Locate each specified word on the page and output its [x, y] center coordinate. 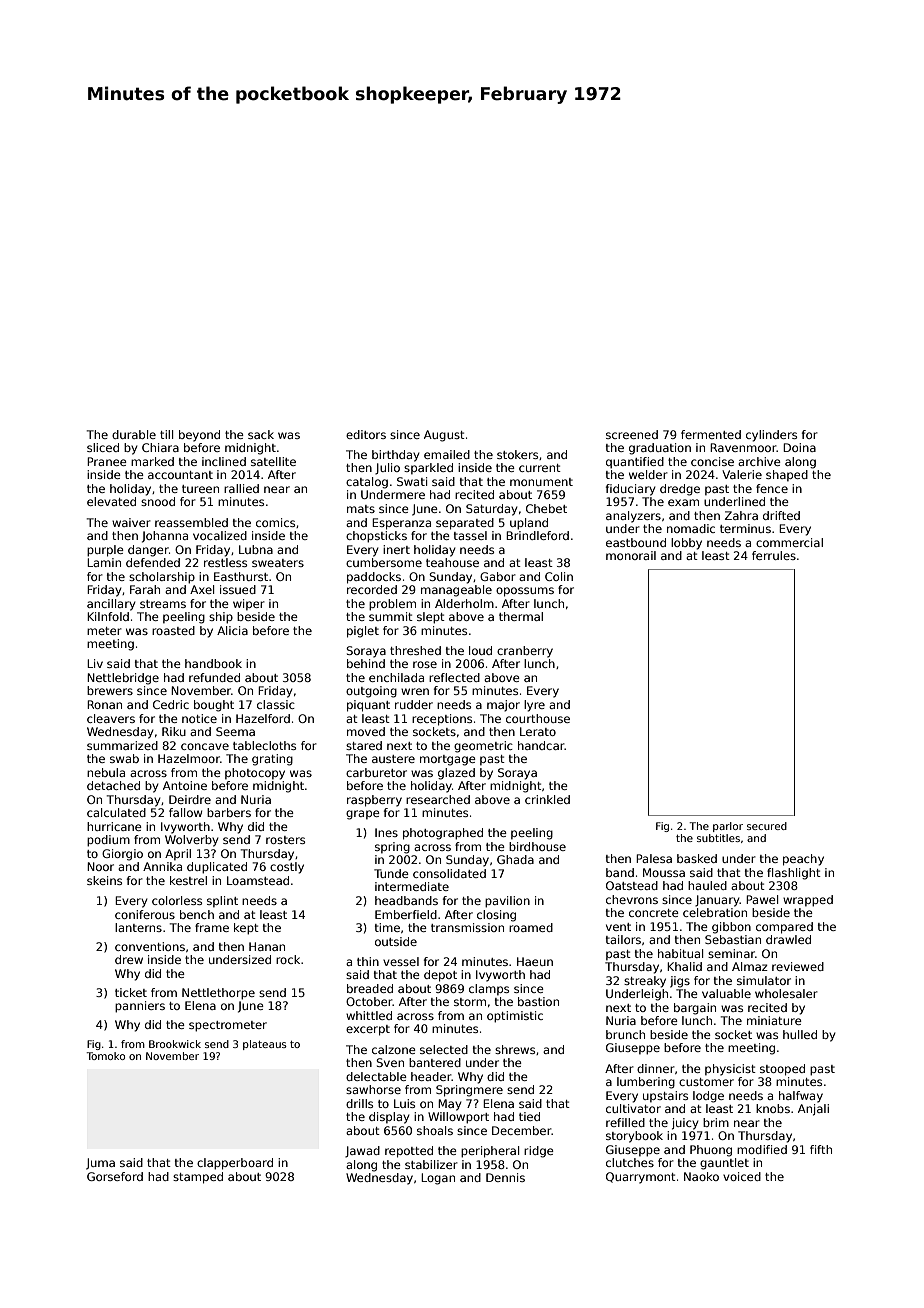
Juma [100, 1164]
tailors [623, 939]
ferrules [774, 555]
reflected [454, 677]
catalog [367, 483]
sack [261, 434]
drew [129, 959]
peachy [803, 860]
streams [163, 604]
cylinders [771, 436]
